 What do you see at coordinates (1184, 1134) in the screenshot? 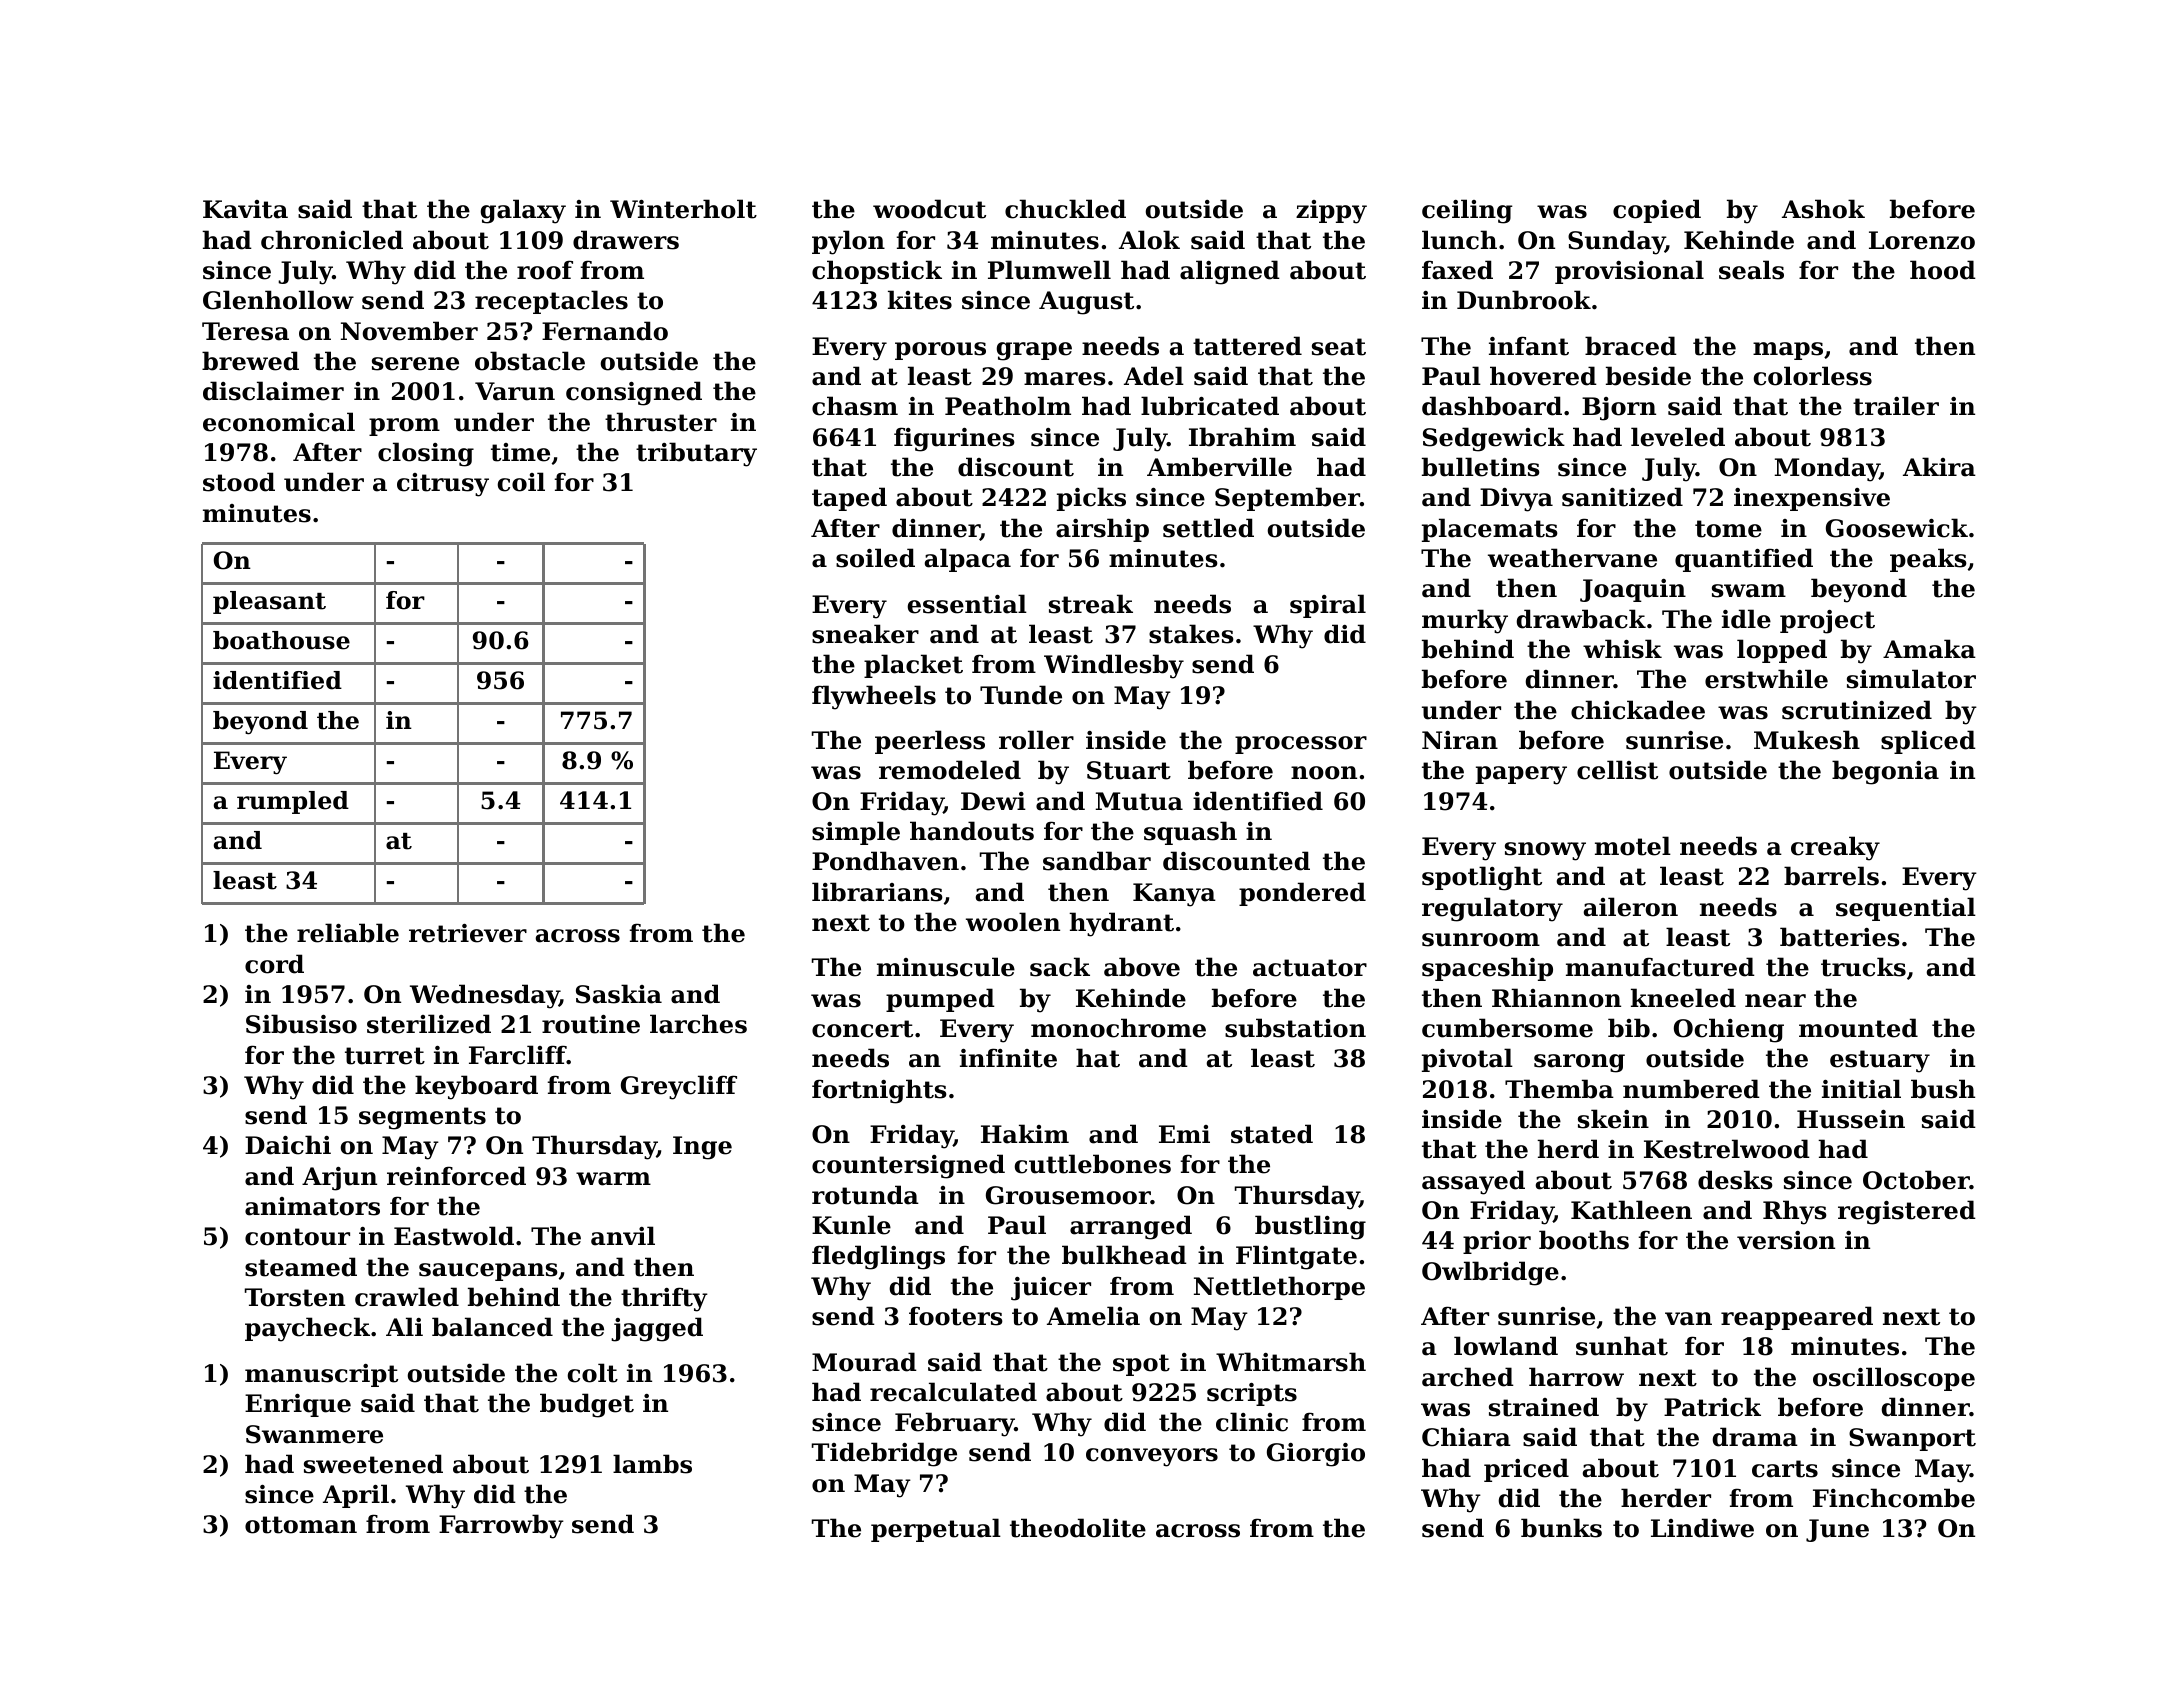
I see `Emi` at bounding box center [1184, 1134].
